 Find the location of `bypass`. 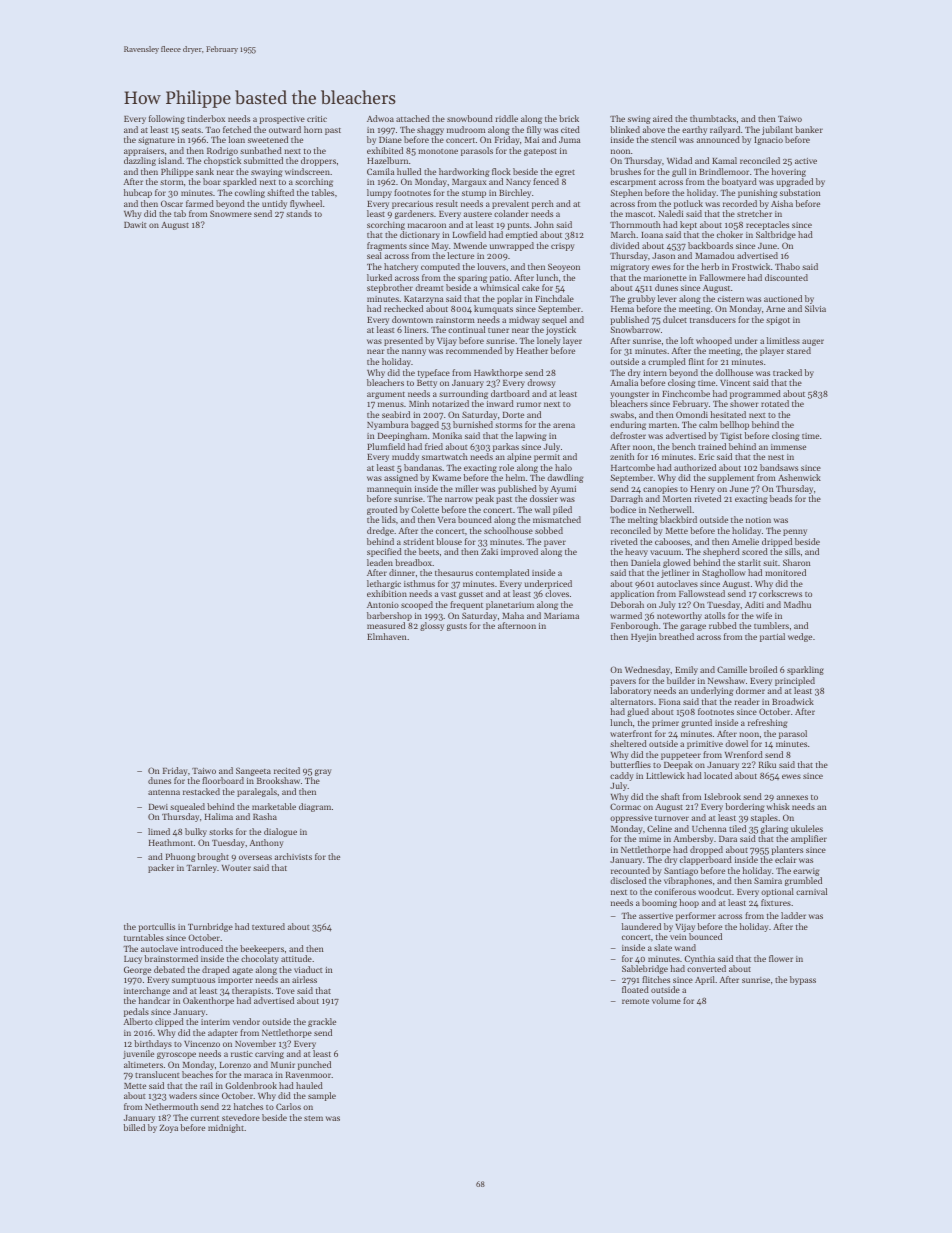

bypass is located at coordinates (803, 980).
